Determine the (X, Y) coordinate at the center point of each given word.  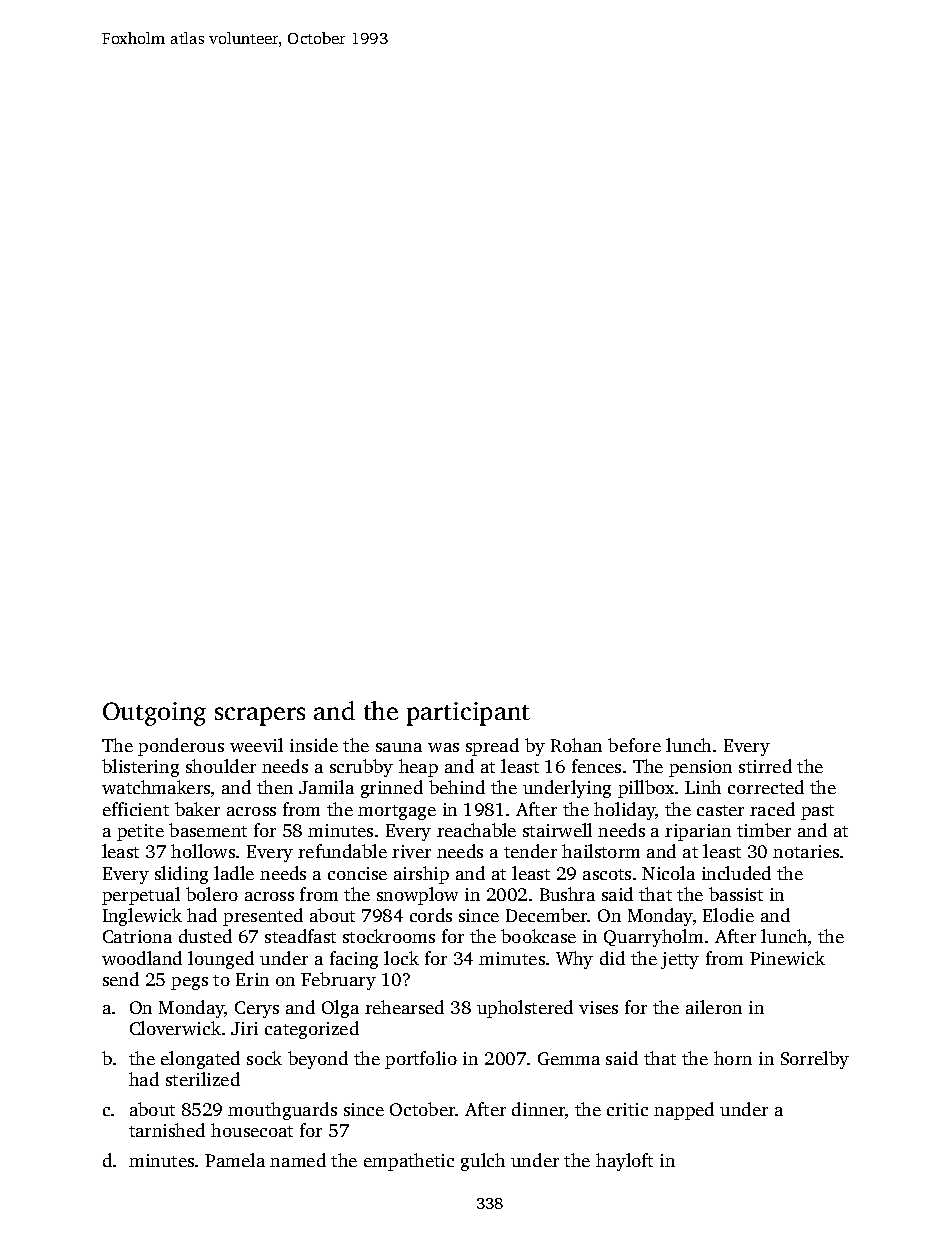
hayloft (624, 1162)
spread (492, 747)
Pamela (235, 1160)
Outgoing (154, 714)
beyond (318, 1060)
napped (684, 1111)
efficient (136, 809)
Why (574, 960)
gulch (483, 1162)
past (817, 812)
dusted (205, 936)
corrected (766, 787)
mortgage (397, 812)
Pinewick (787, 958)
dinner (538, 1109)
